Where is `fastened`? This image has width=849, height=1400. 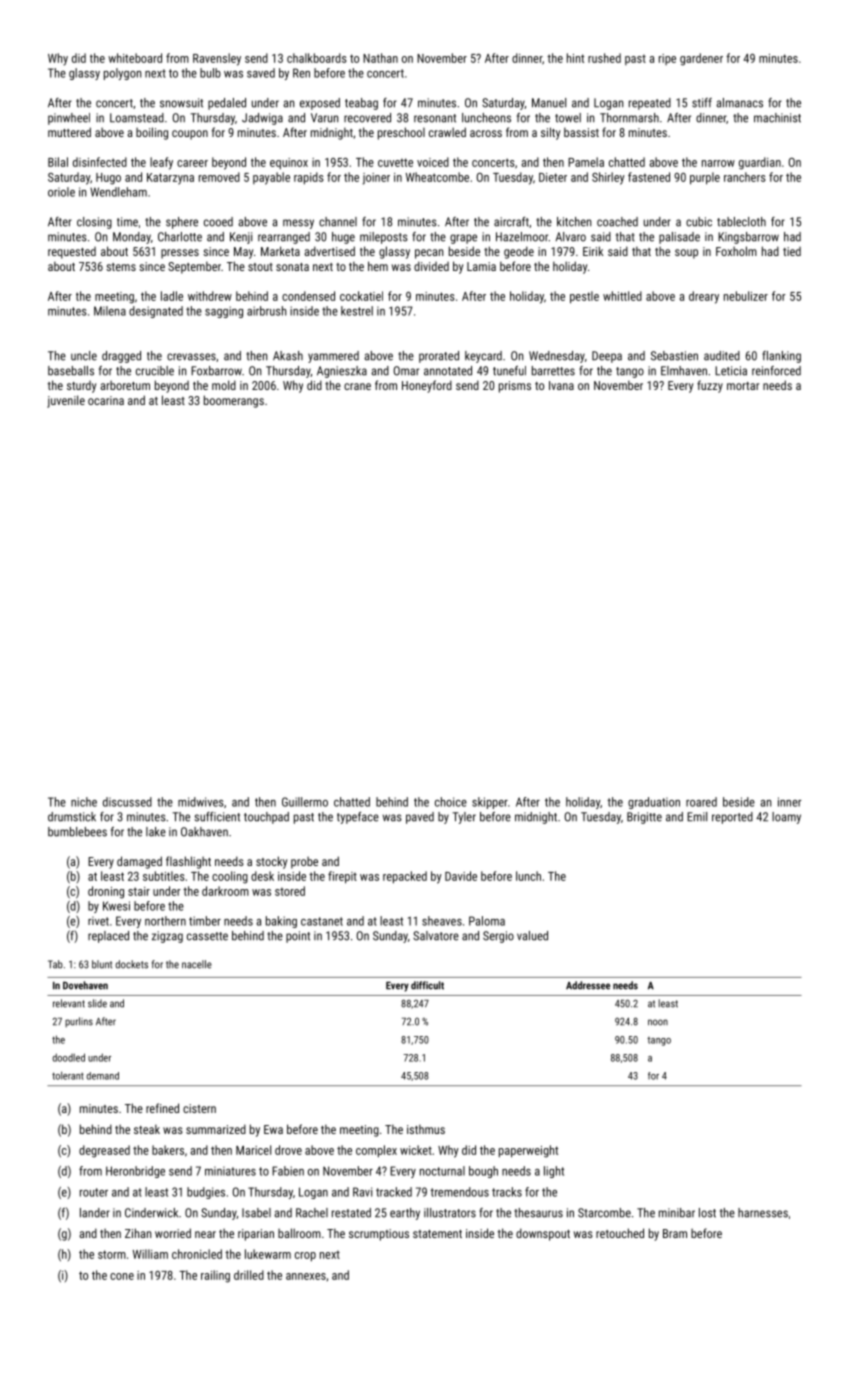
fastened is located at coordinates (649, 177).
